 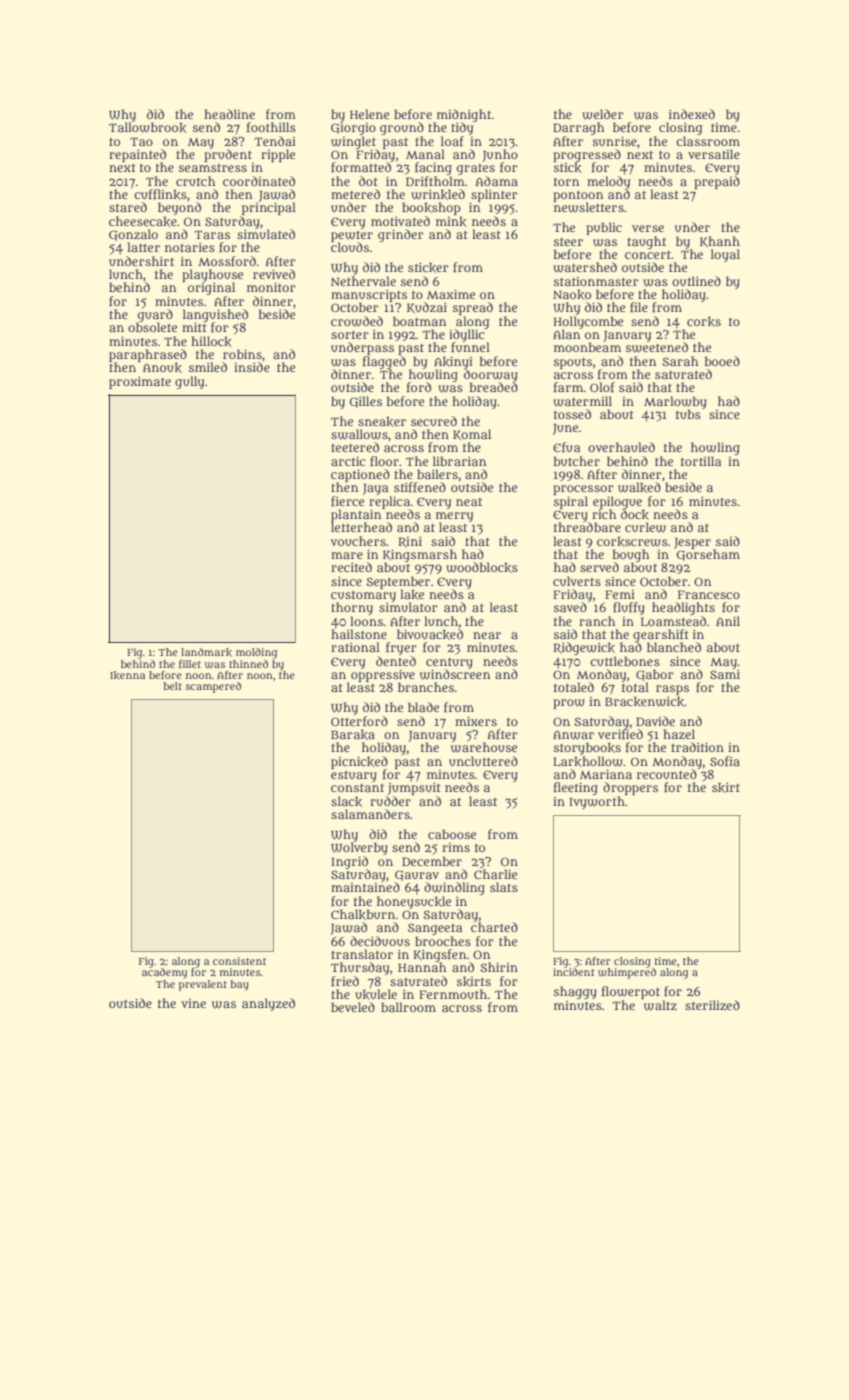 I want to click on Tallowbrook, so click(x=148, y=128).
